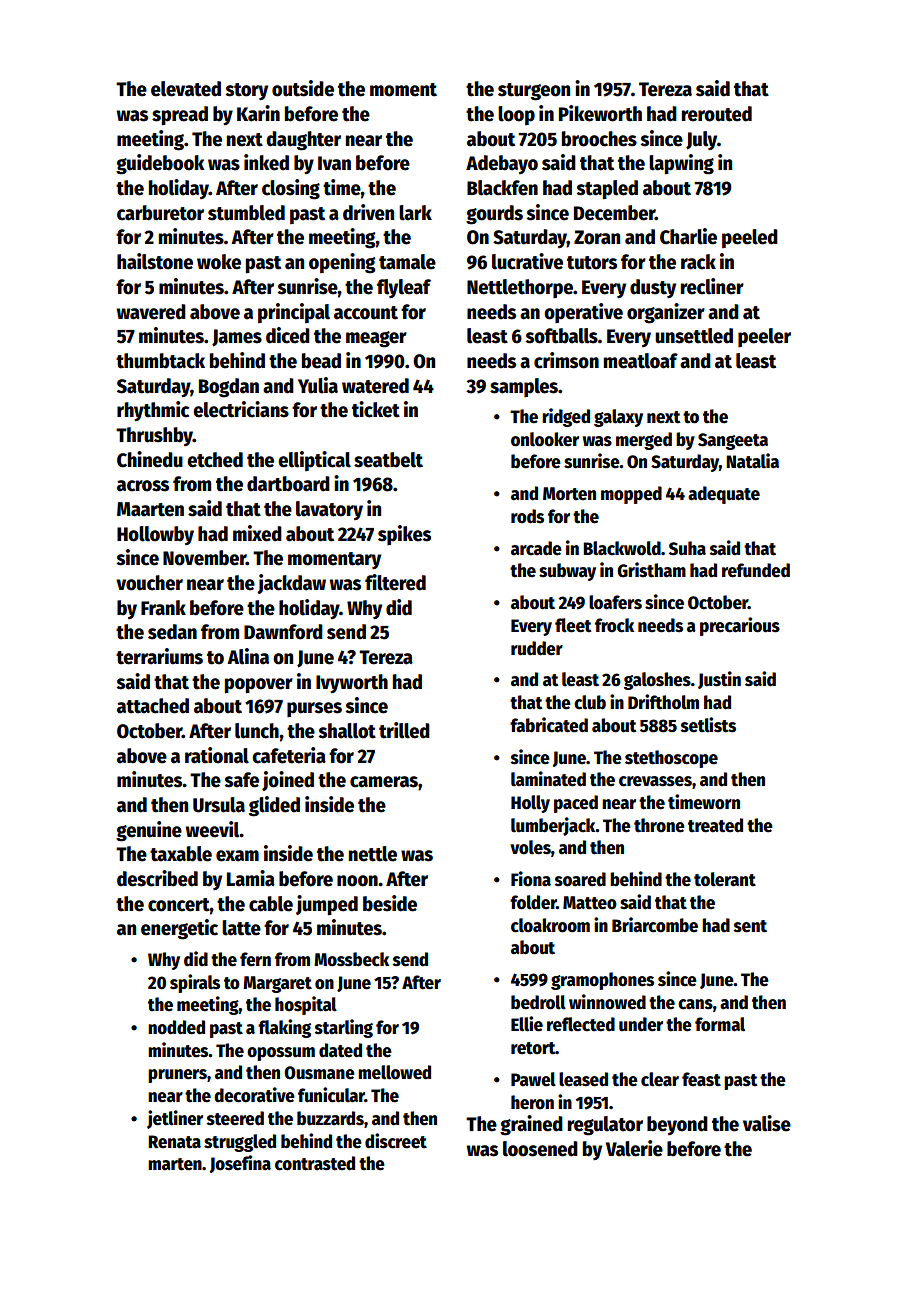  I want to click on lavatory, so click(329, 510).
